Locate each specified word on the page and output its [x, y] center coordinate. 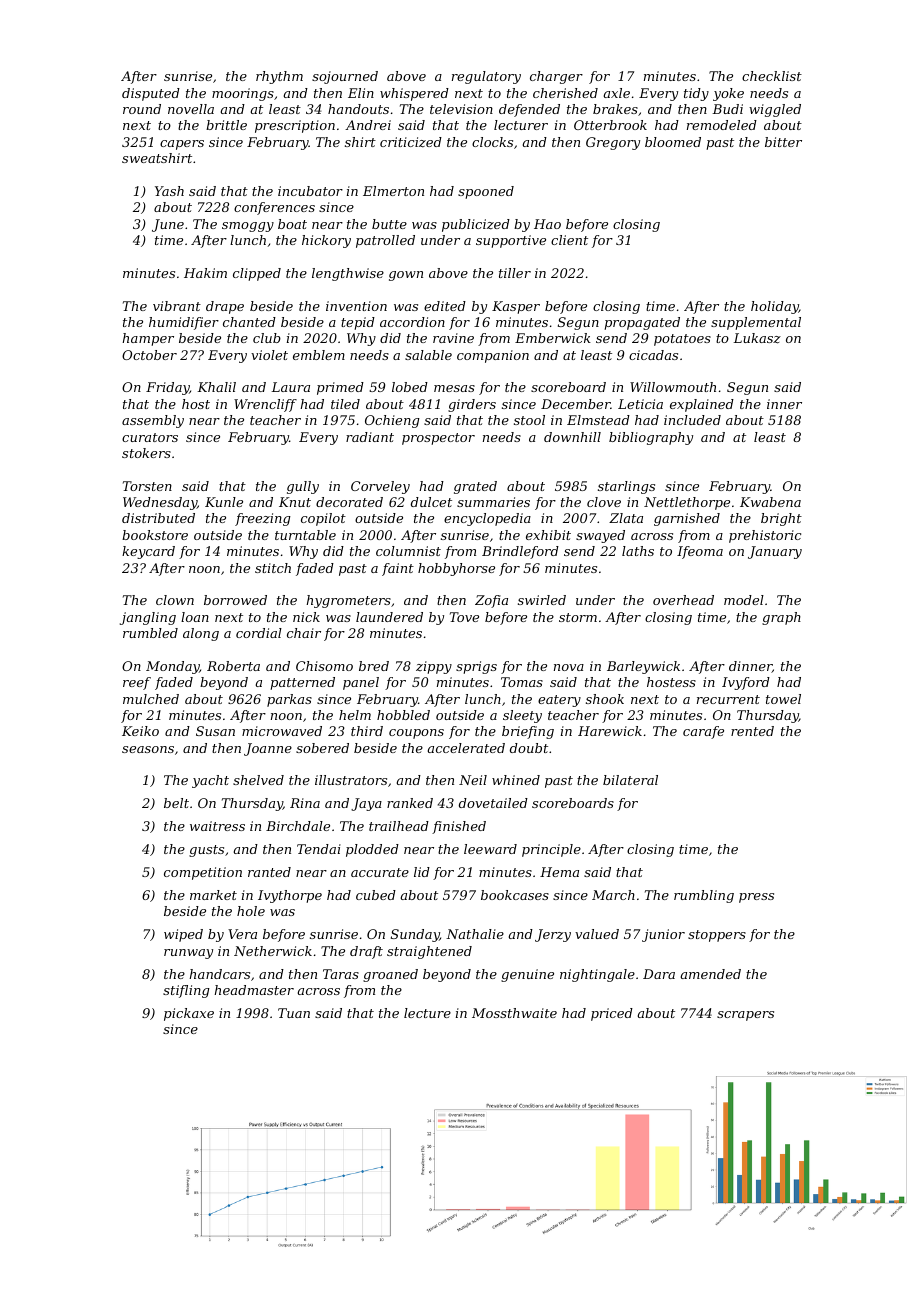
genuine [527, 975]
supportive [511, 241]
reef [137, 683]
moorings [243, 94]
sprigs [476, 667]
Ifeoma [700, 552]
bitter [783, 142]
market [213, 895]
